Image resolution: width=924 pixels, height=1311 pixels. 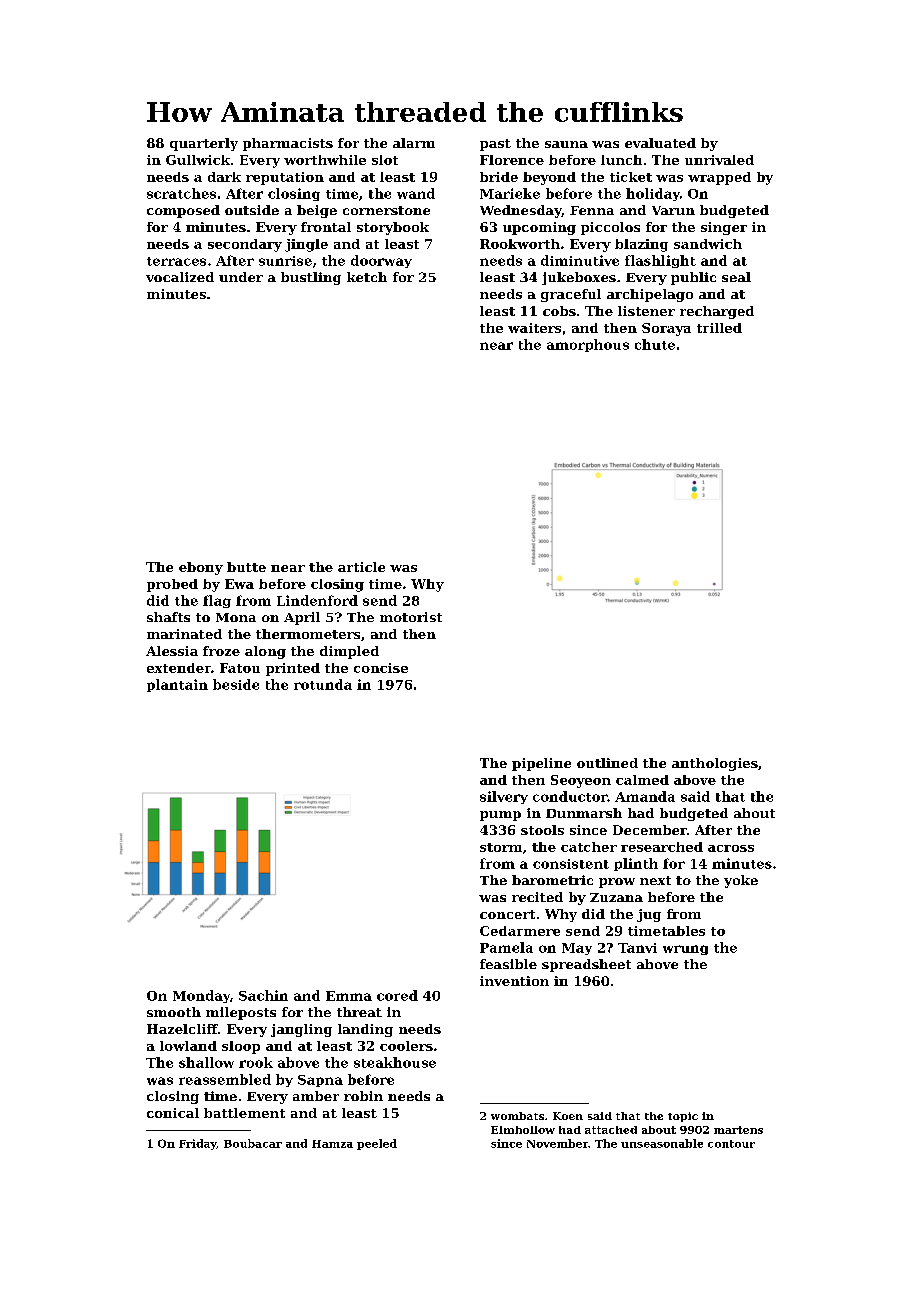 I want to click on Sachin, so click(x=263, y=995).
